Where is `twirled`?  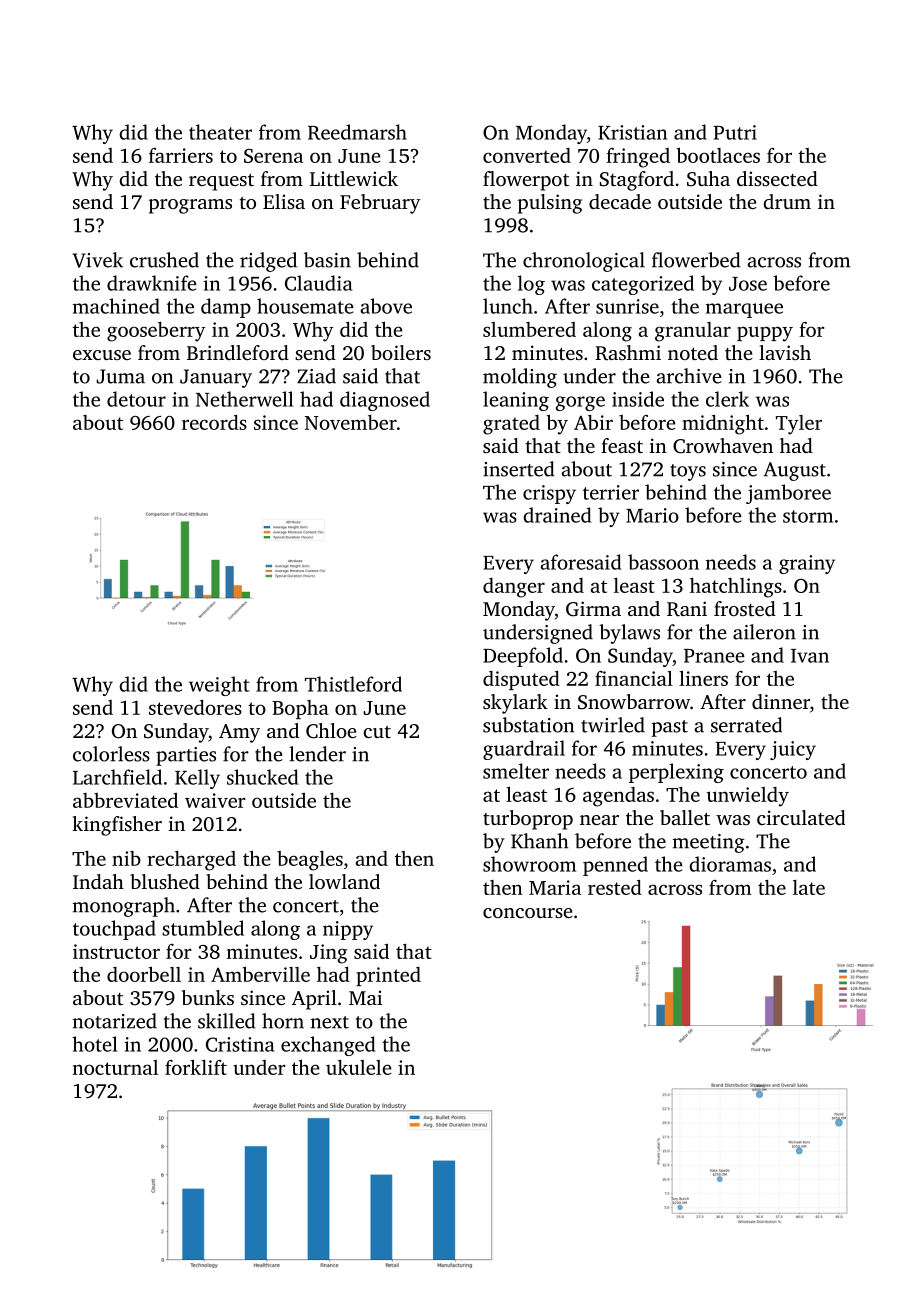 twirled is located at coordinates (613, 725).
